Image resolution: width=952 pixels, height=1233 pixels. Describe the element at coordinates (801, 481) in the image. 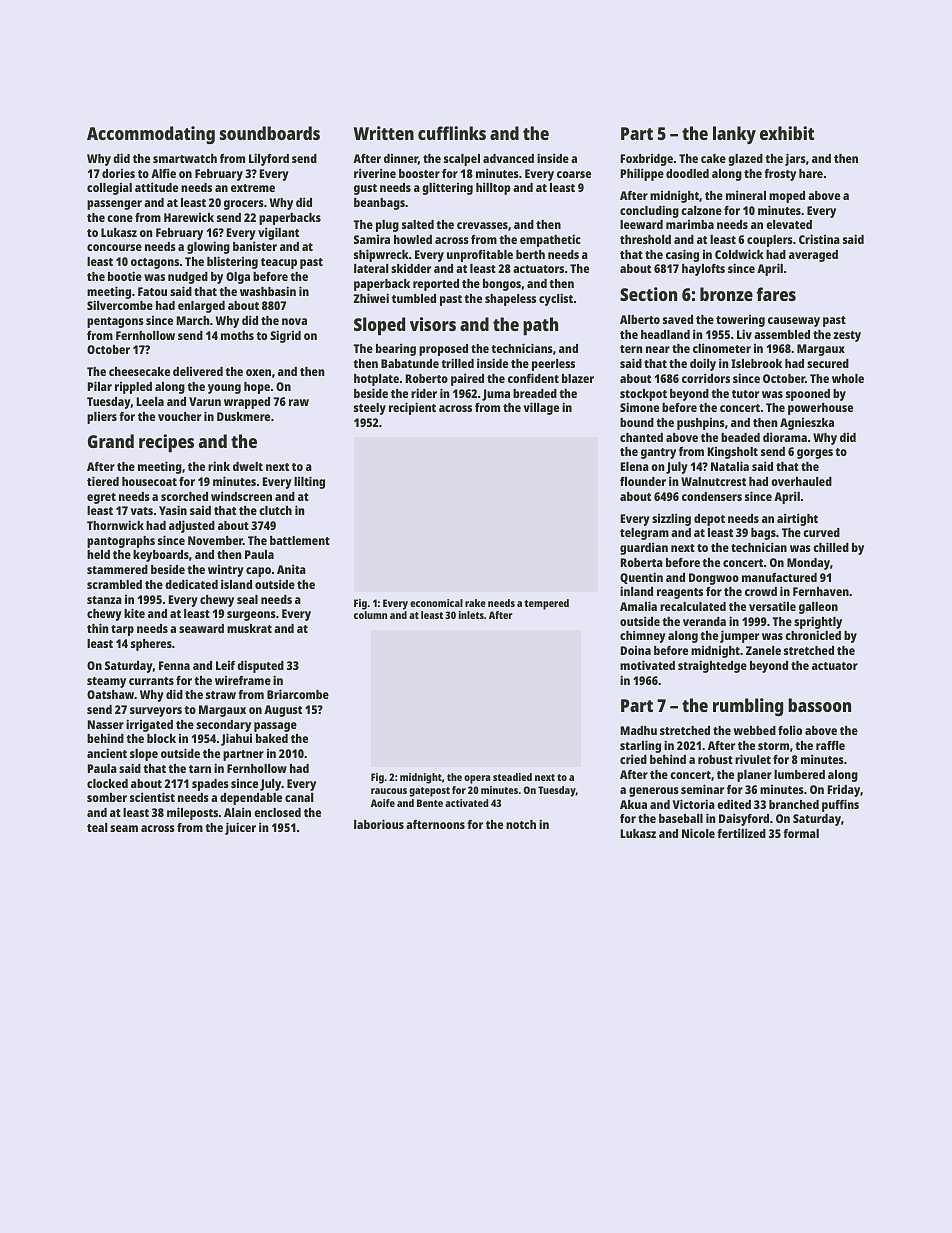

I see `overhauled` at that location.
